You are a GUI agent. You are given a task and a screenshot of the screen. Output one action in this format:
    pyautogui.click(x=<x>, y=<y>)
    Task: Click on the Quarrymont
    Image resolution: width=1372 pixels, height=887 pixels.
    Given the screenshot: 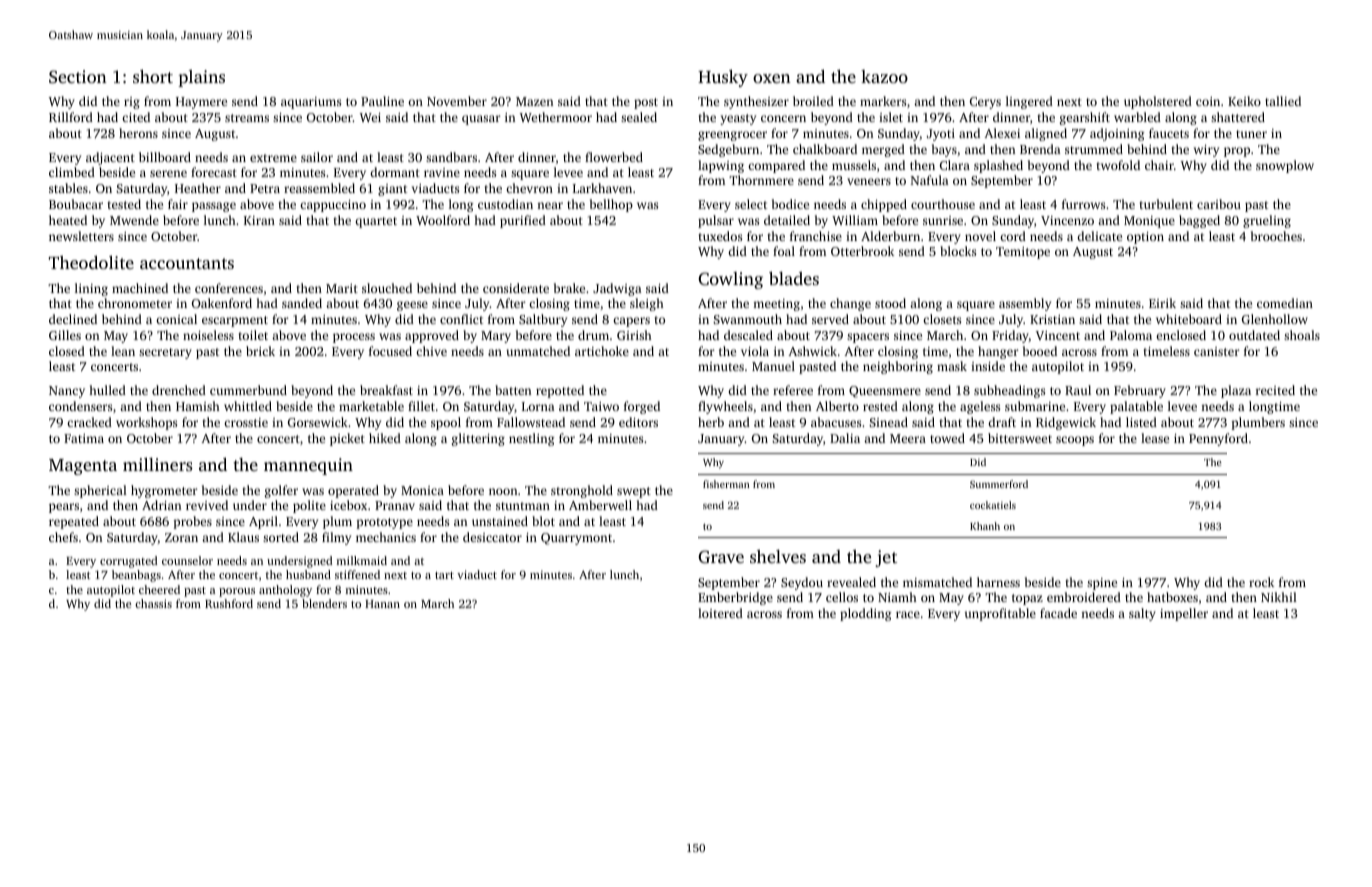 What is the action you would take?
    pyautogui.click(x=576, y=539)
